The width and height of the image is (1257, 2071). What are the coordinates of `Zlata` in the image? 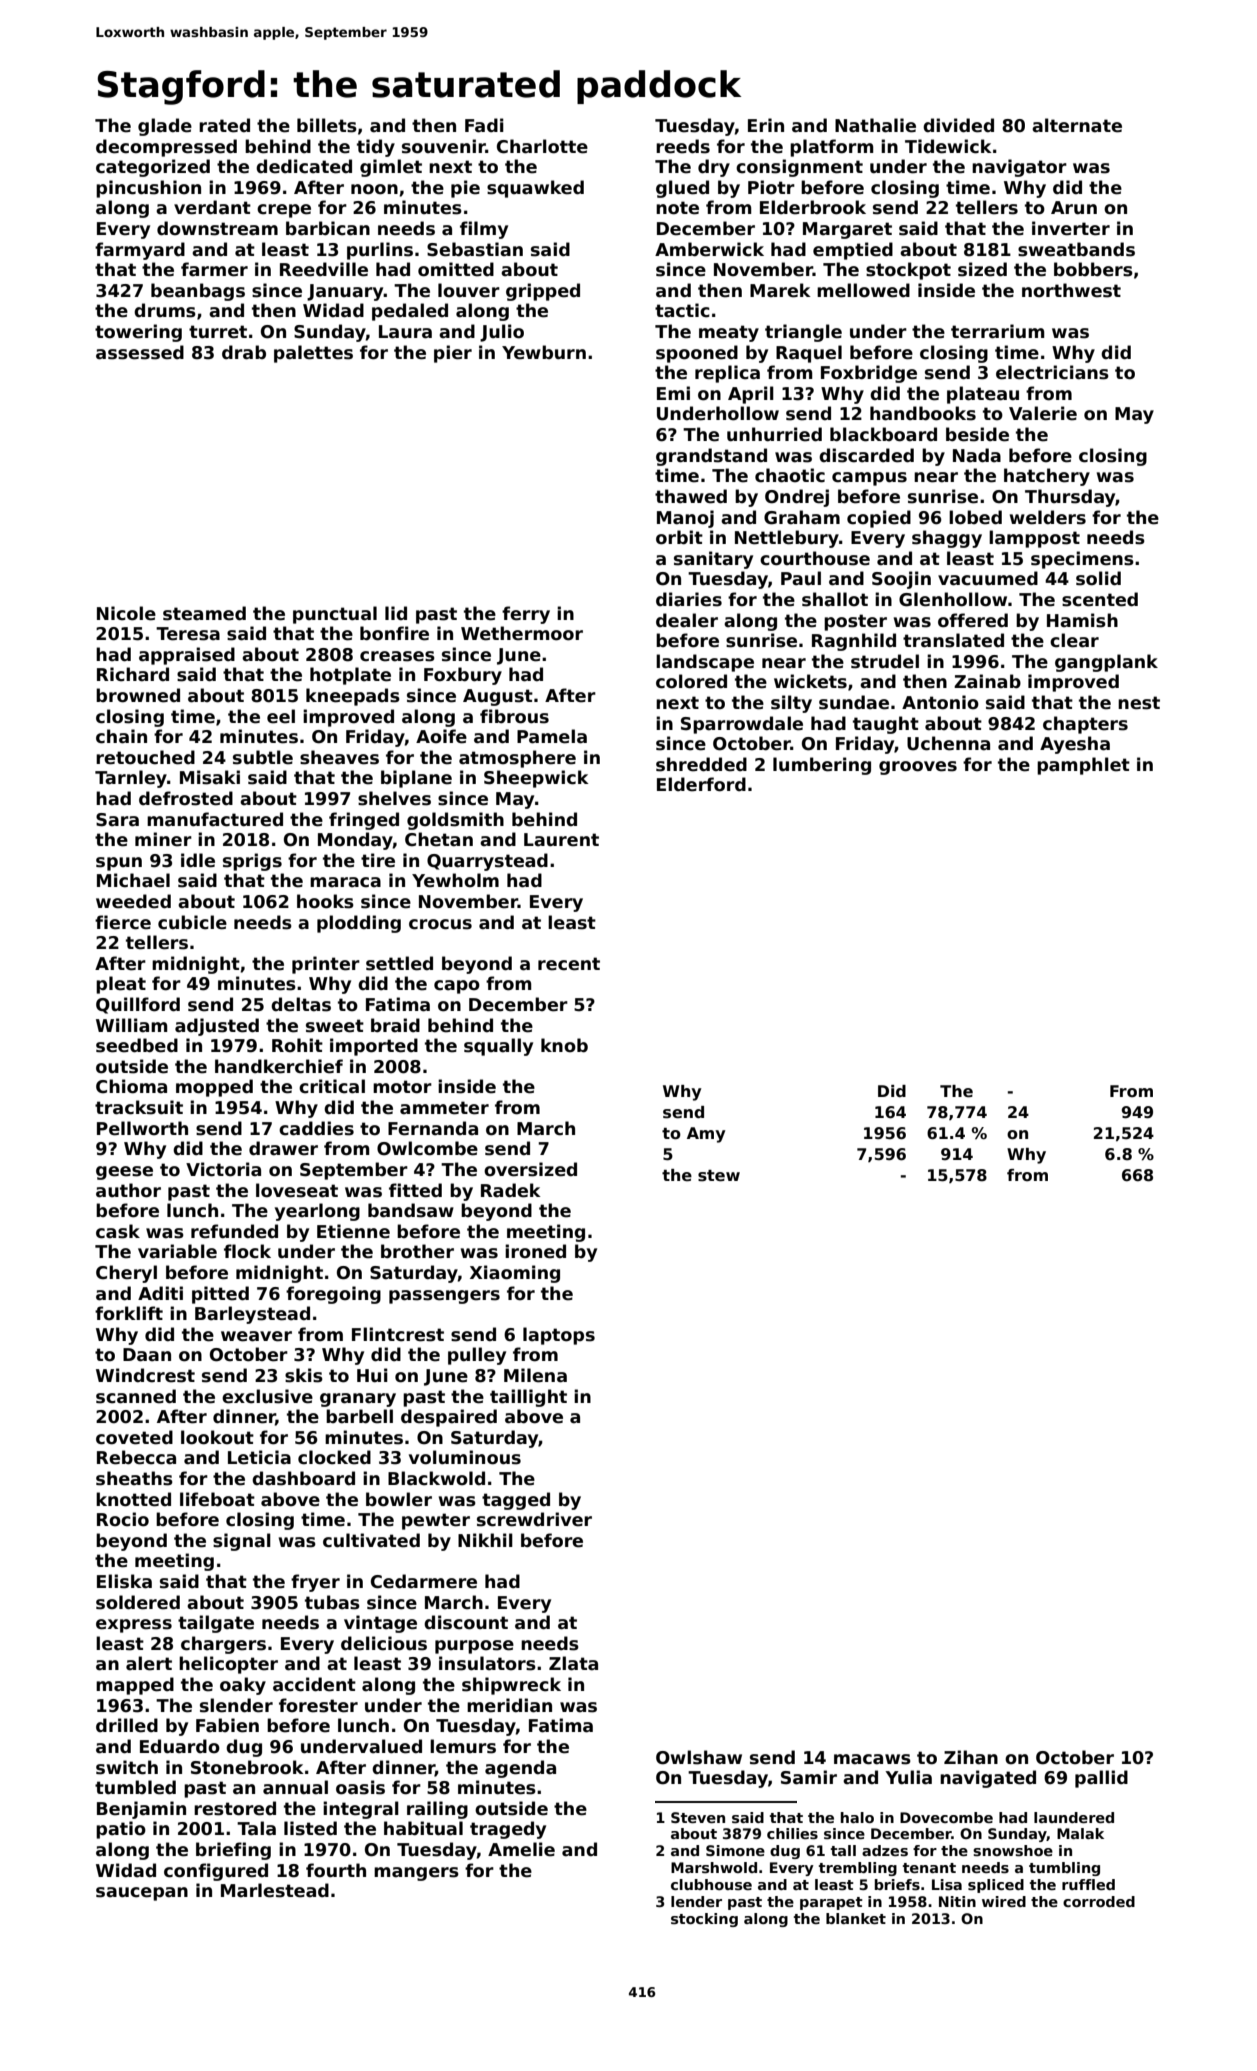 It's located at (573, 1663).
